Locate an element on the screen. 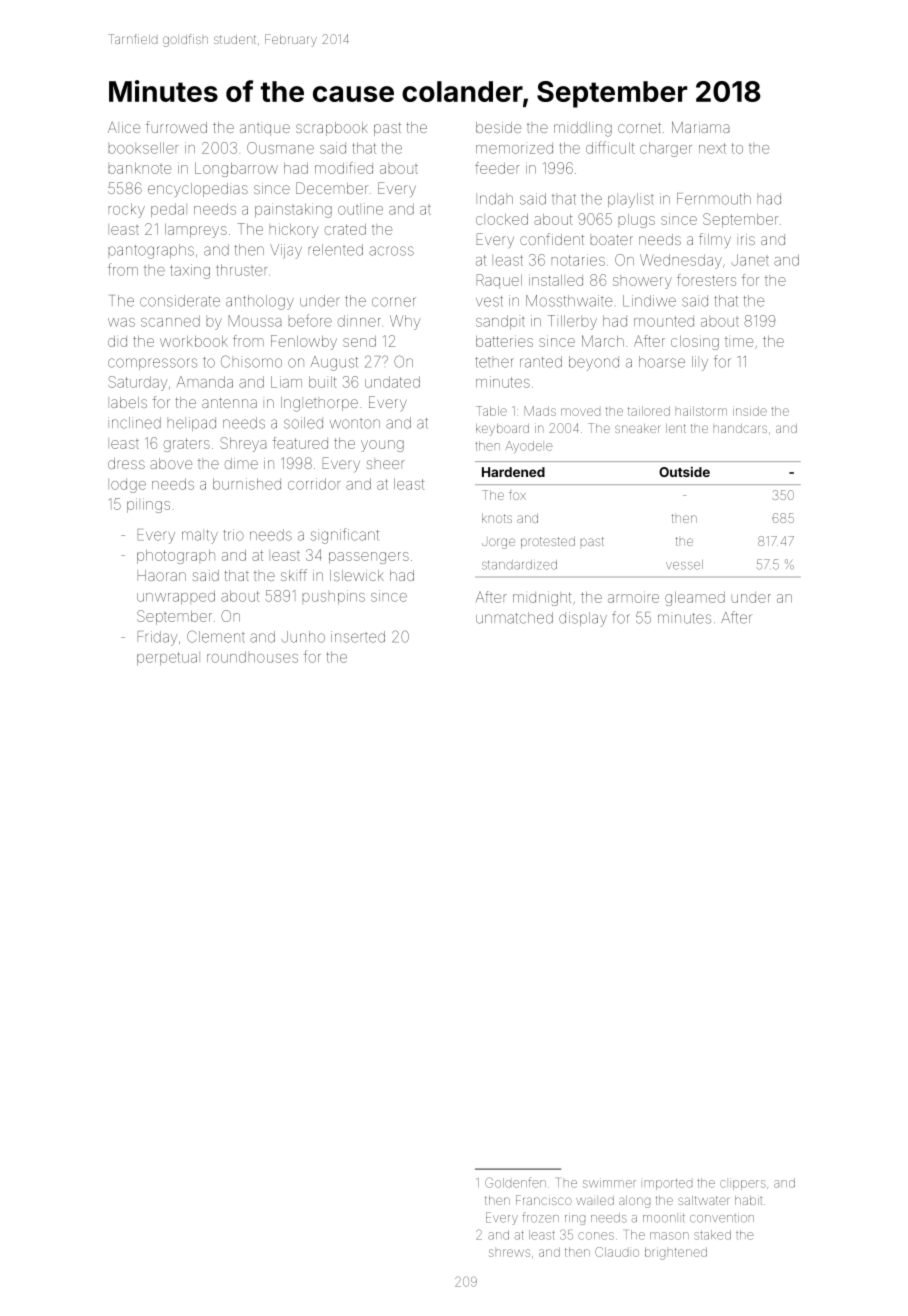 Image resolution: width=908 pixels, height=1316 pixels. clippers is located at coordinates (743, 1185).
